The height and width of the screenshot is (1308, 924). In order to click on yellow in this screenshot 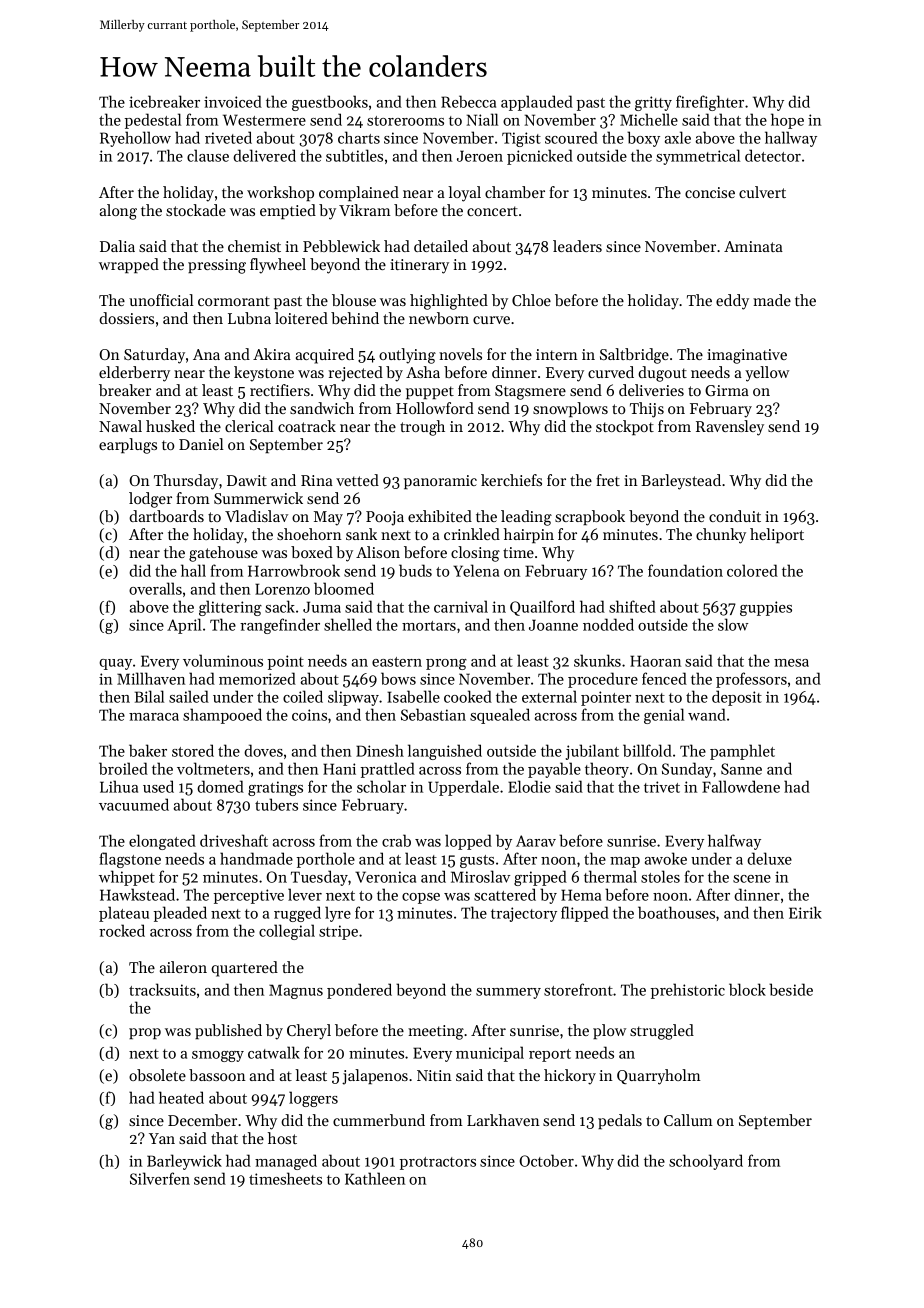, I will do `click(767, 374)`.
